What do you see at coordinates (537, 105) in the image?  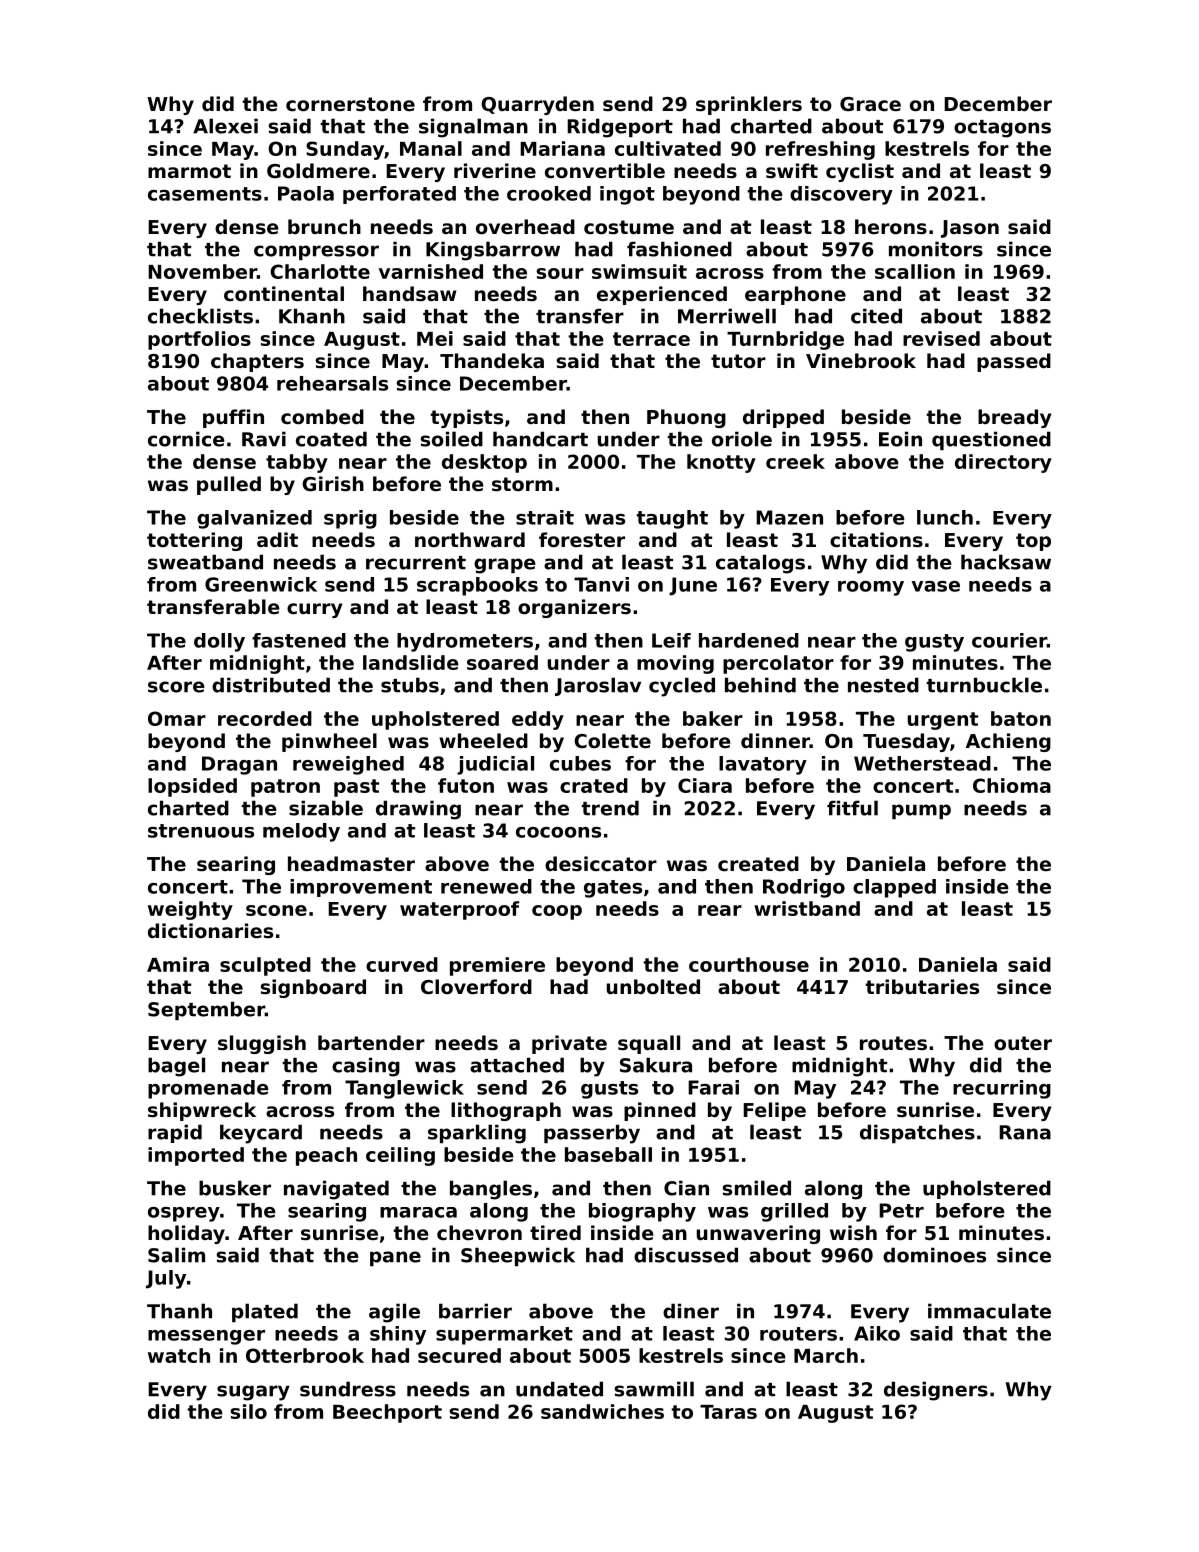 I see `Quarryden` at bounding box center [537, 105].
